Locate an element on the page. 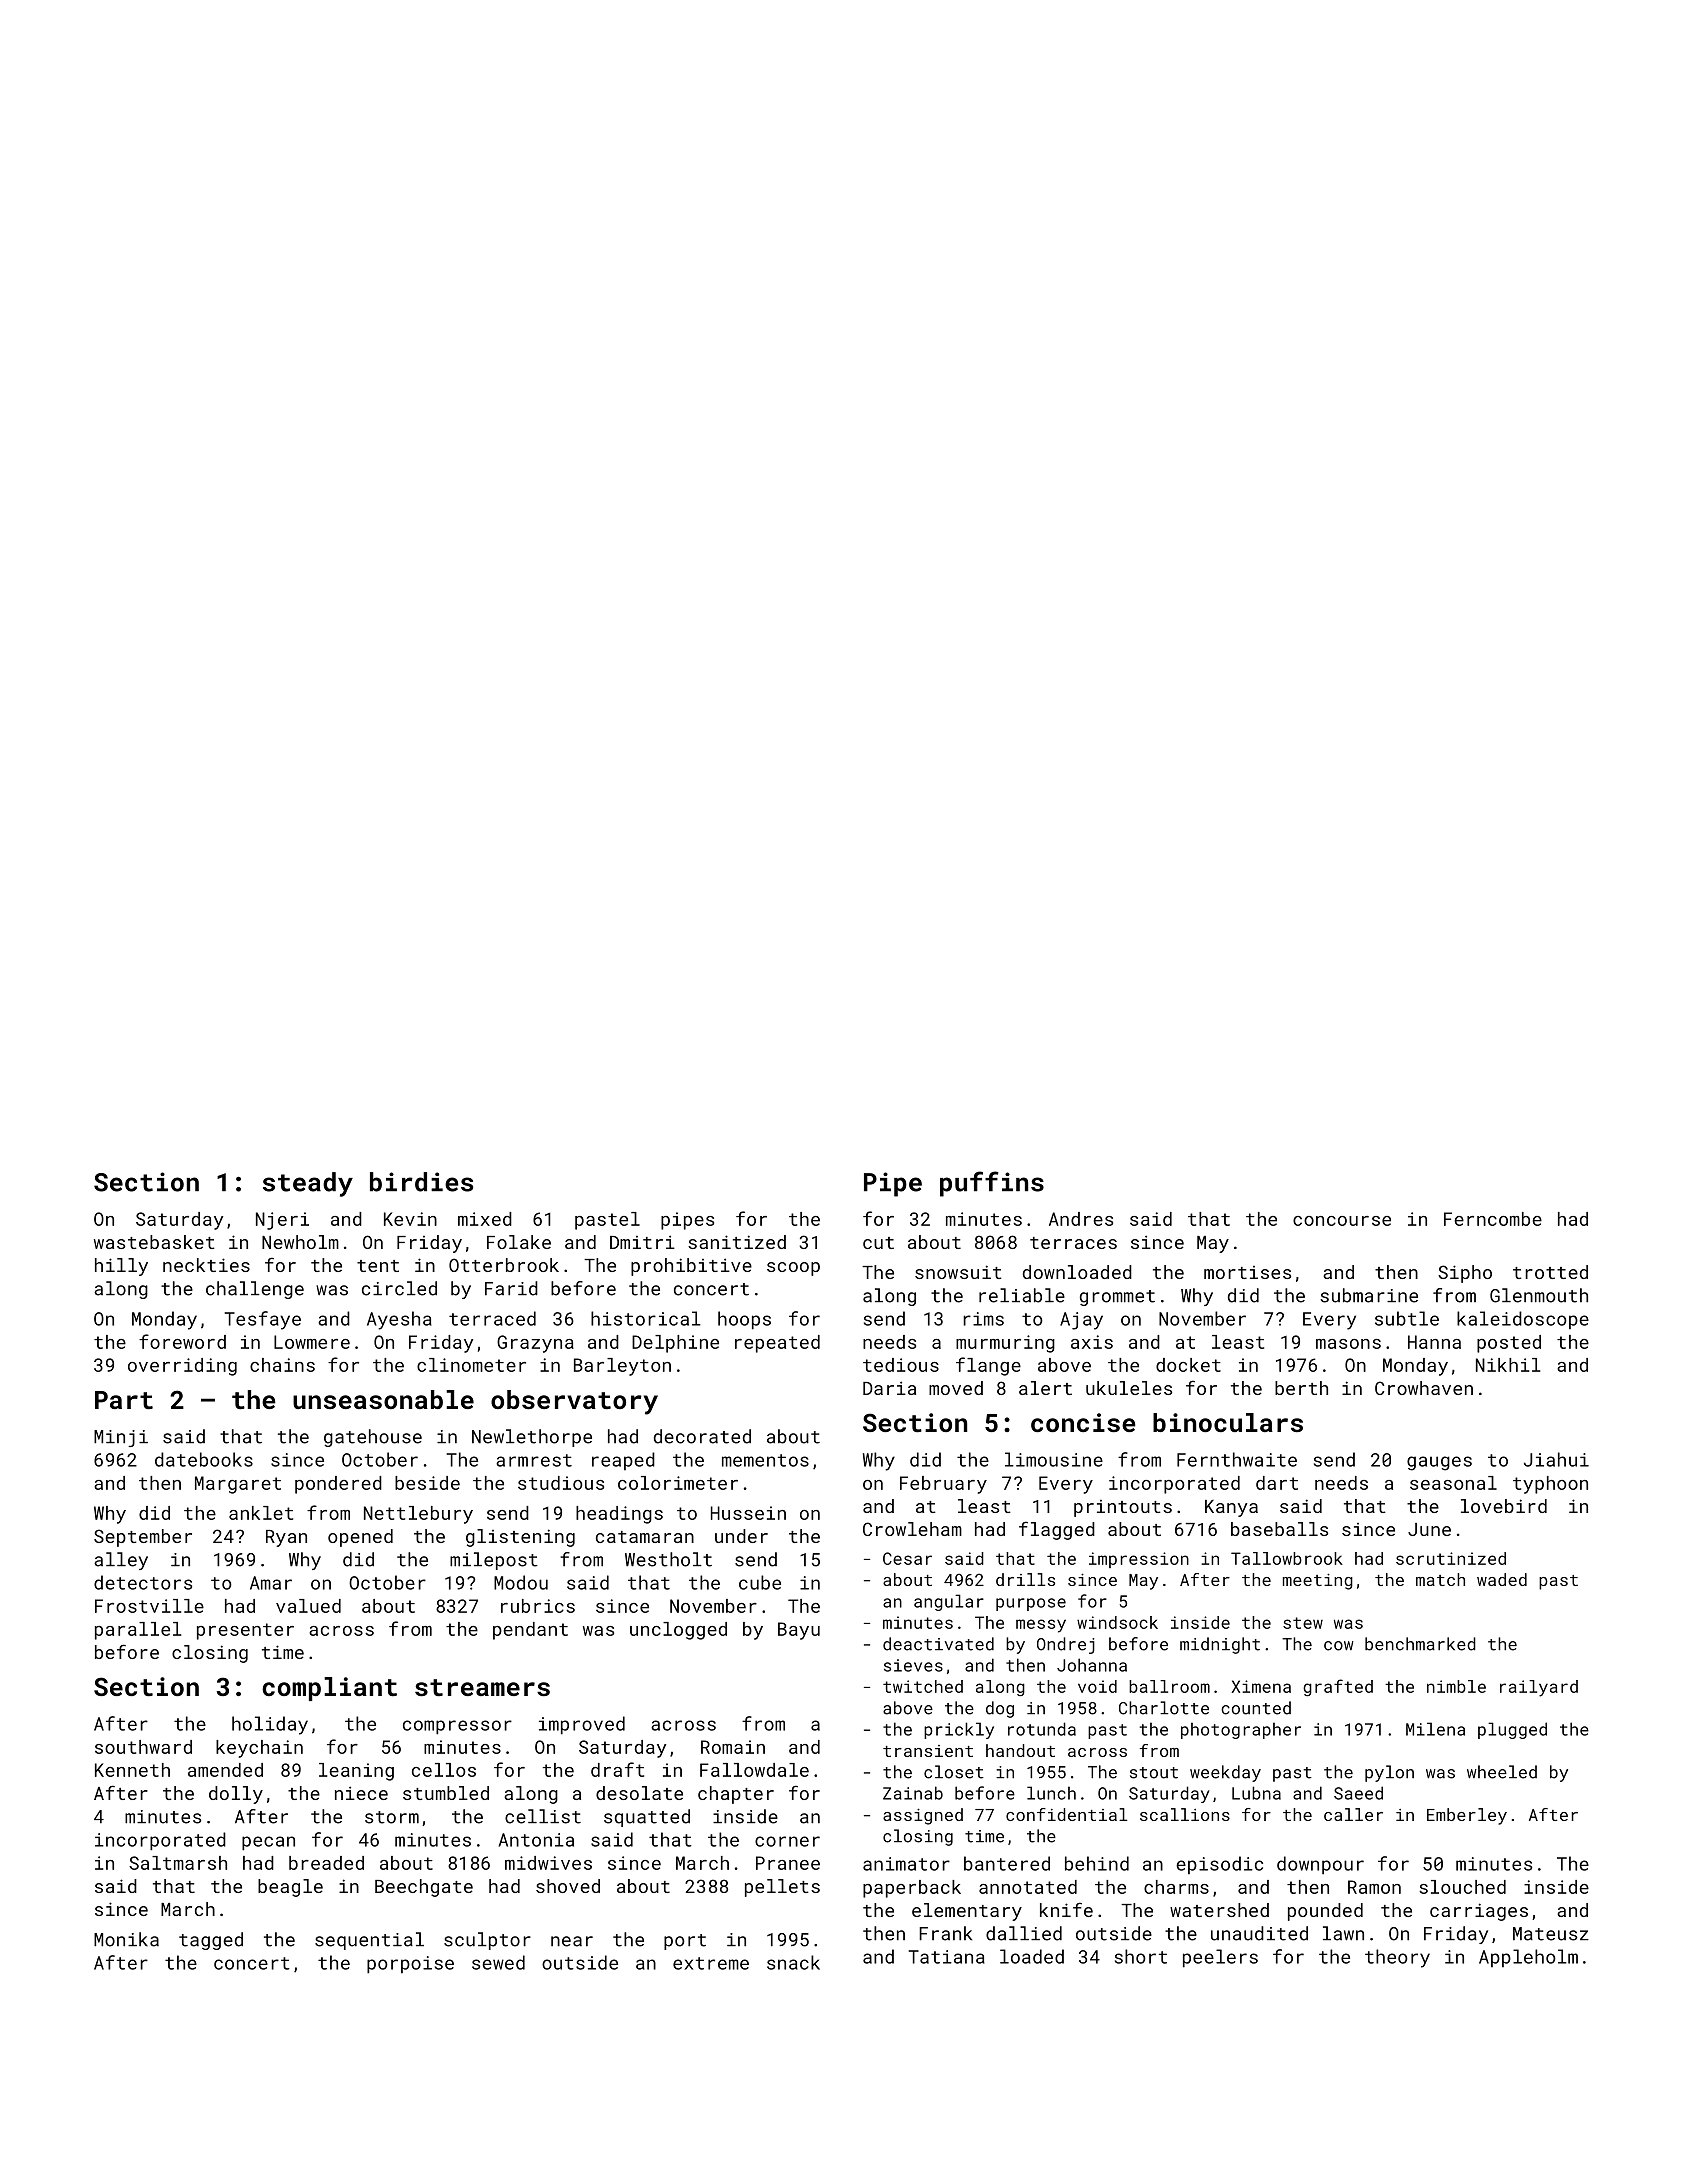  midnight is located at coordinates (1220, 1645).
